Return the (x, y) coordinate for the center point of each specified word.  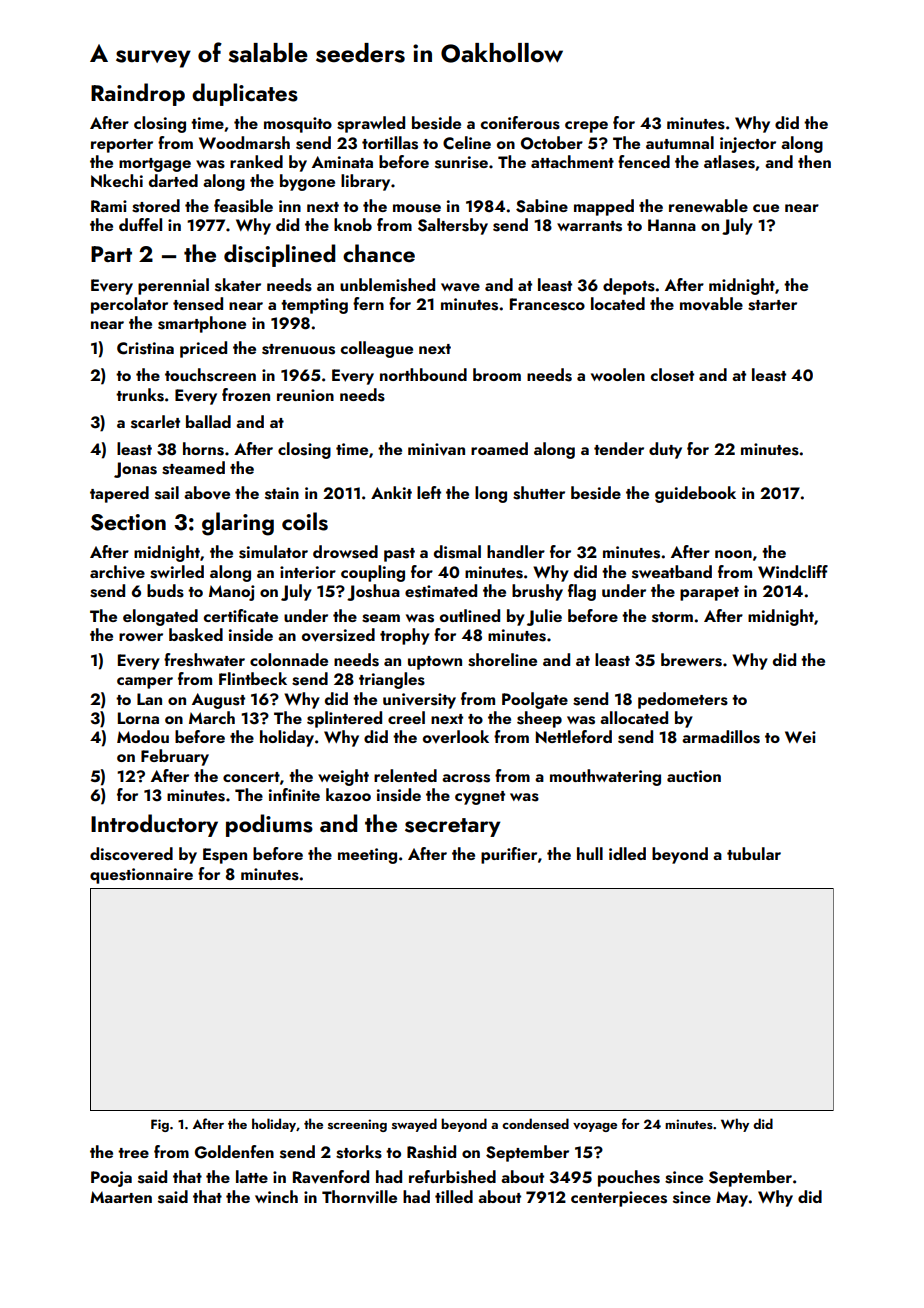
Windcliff (793, 571)
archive (117, 572)
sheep (539, 719)
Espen (225, 856)
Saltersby (453, 226)
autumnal (680, 142)
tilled (454, 1196)
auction (694, 776)
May (732, 1199)
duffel (140, 224)
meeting (367, 856)
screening (357, 1125)
